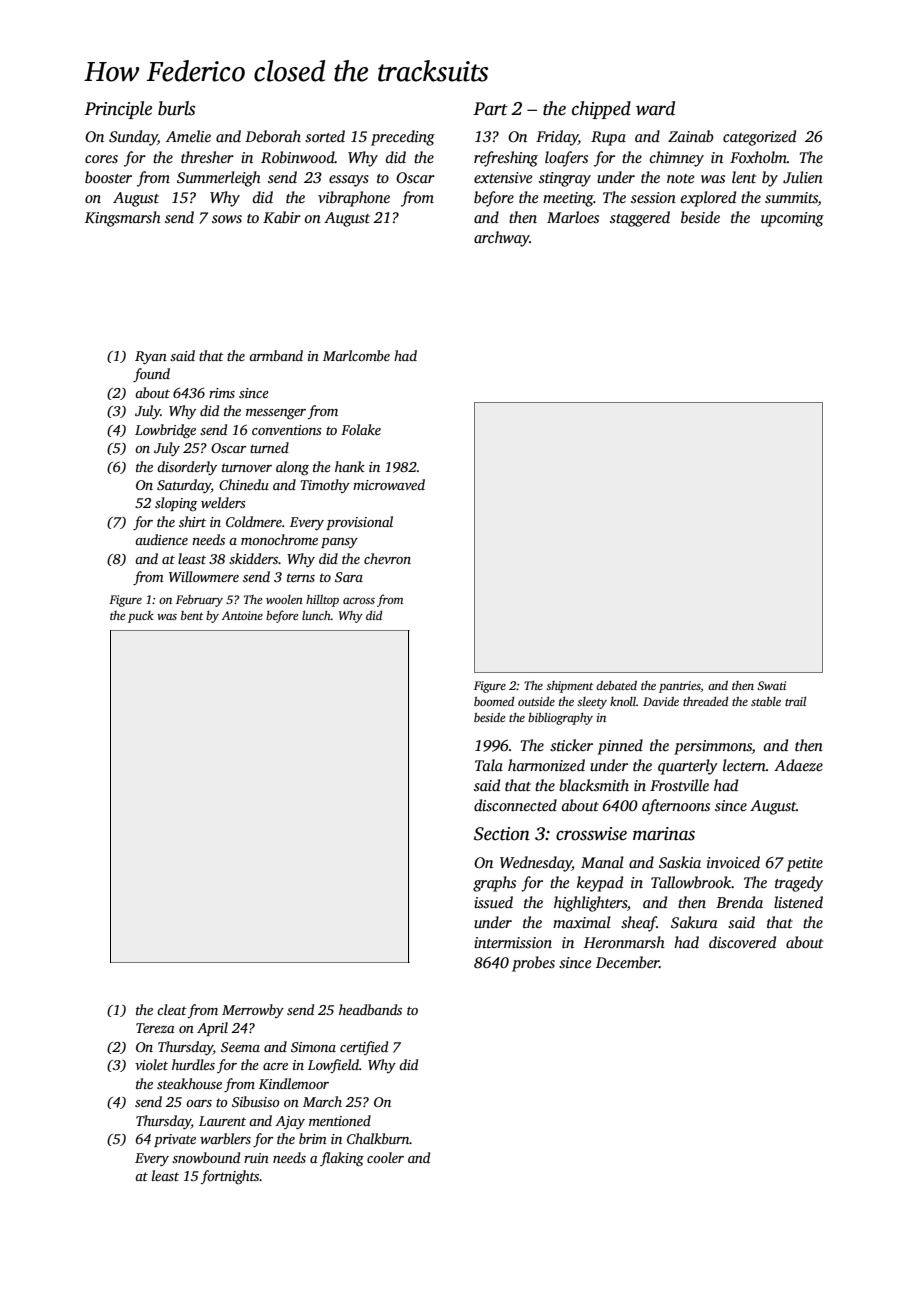  Describe the element at coordinates (742, 942) in the page. I see `discovered` at that location.
